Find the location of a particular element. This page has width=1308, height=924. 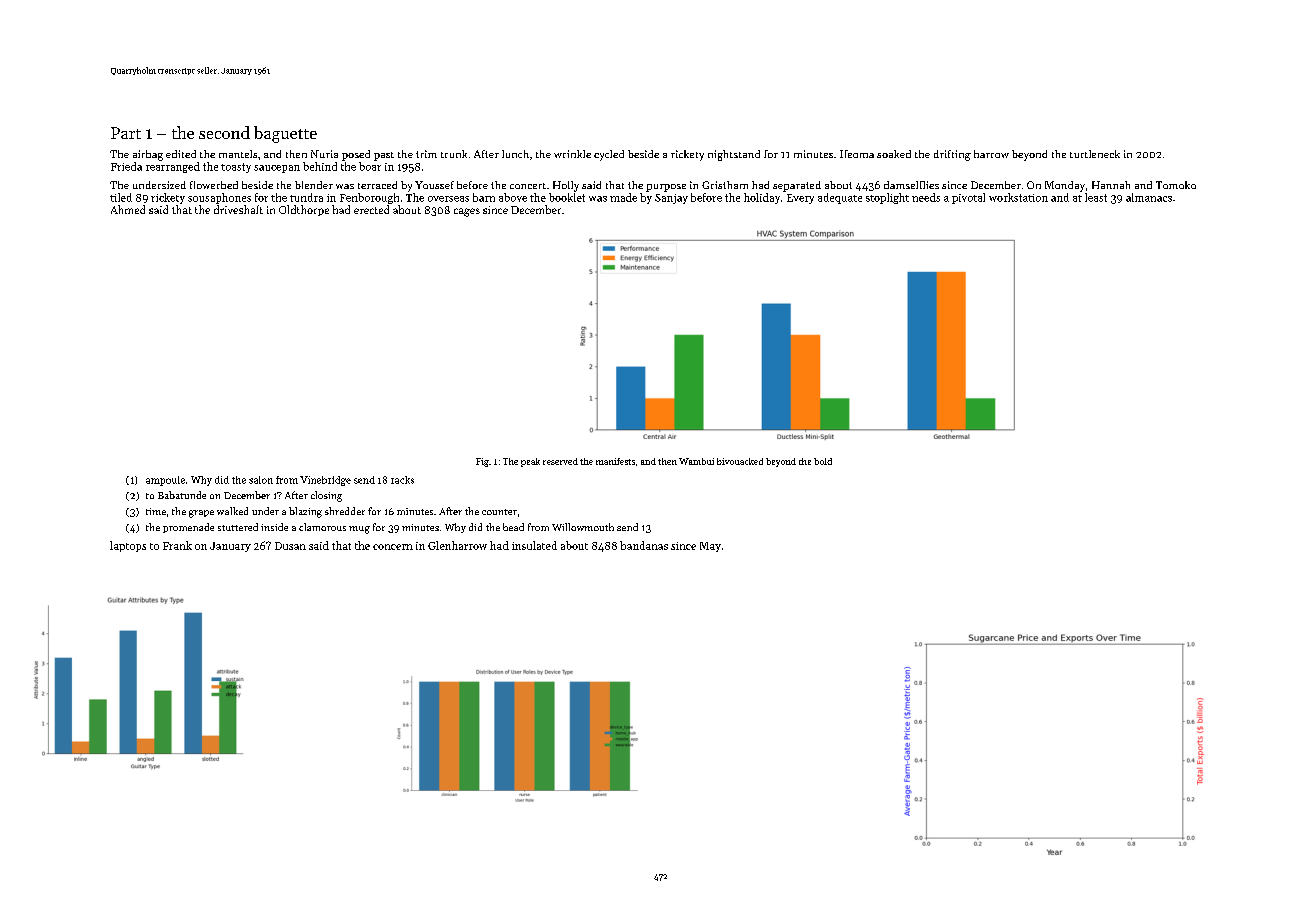

almanacs is located at coordinates (1149, 197).
